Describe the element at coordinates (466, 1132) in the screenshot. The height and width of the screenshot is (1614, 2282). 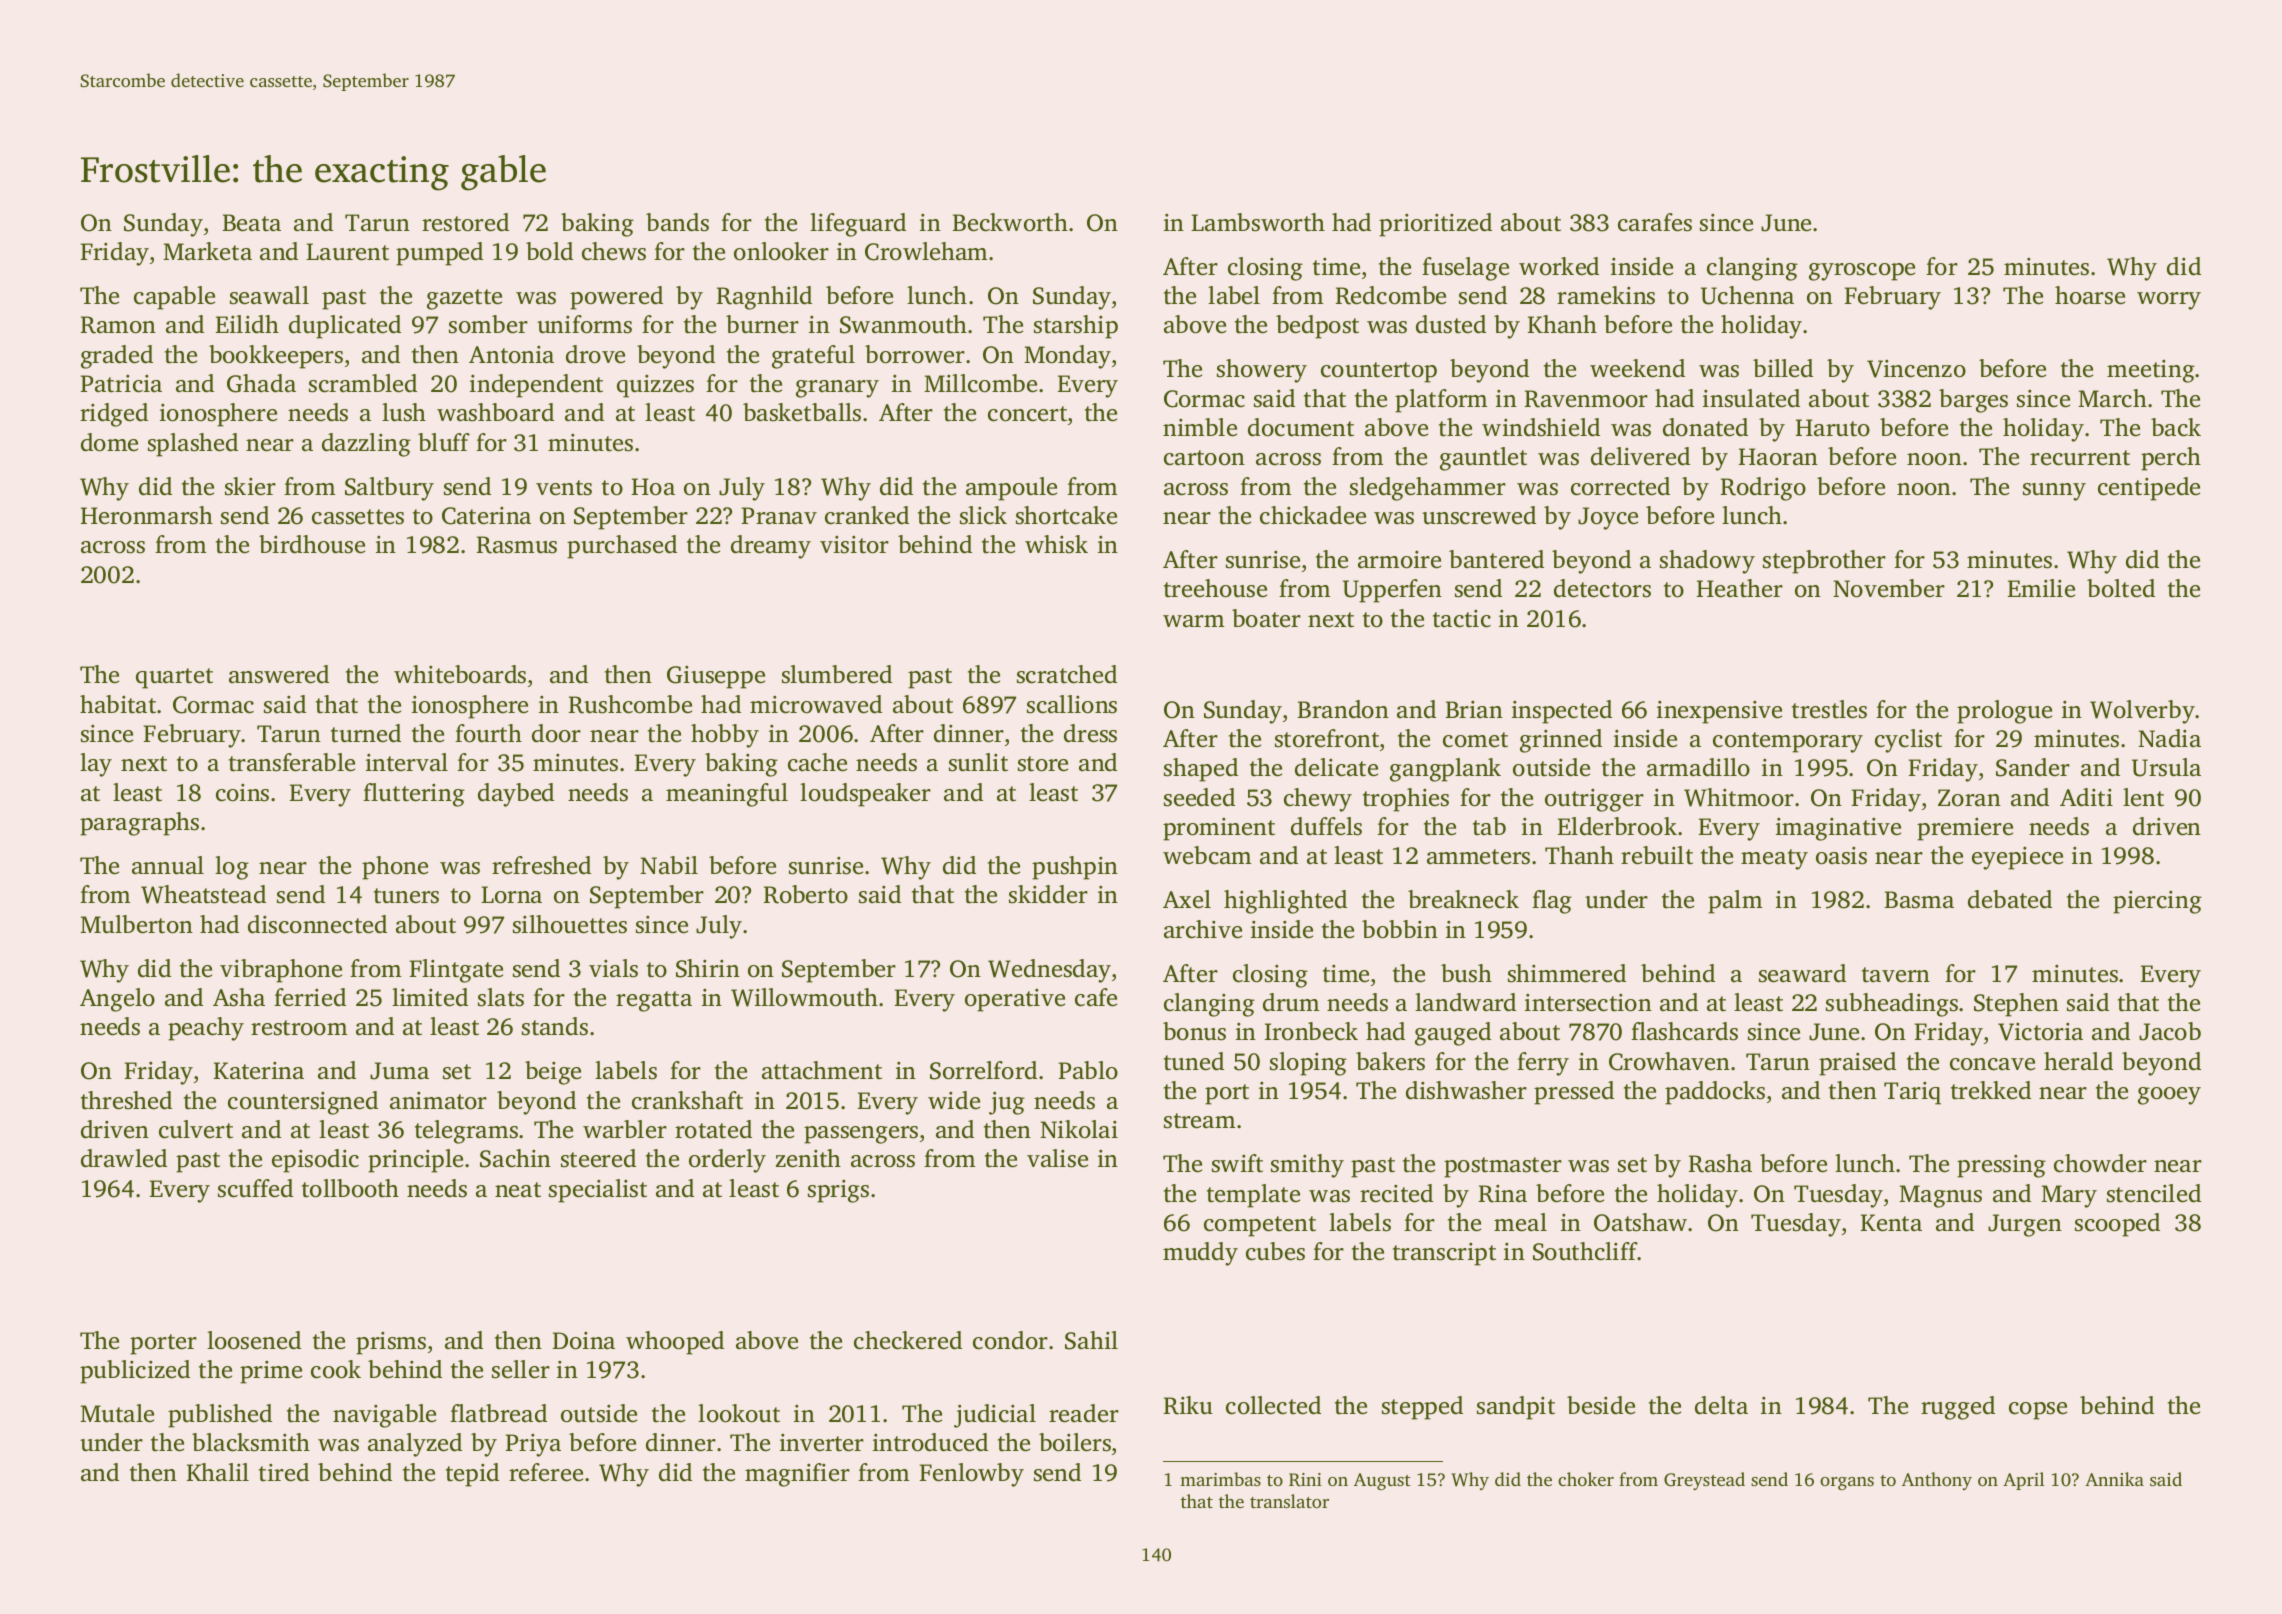
I see `telegrams` at that location.
